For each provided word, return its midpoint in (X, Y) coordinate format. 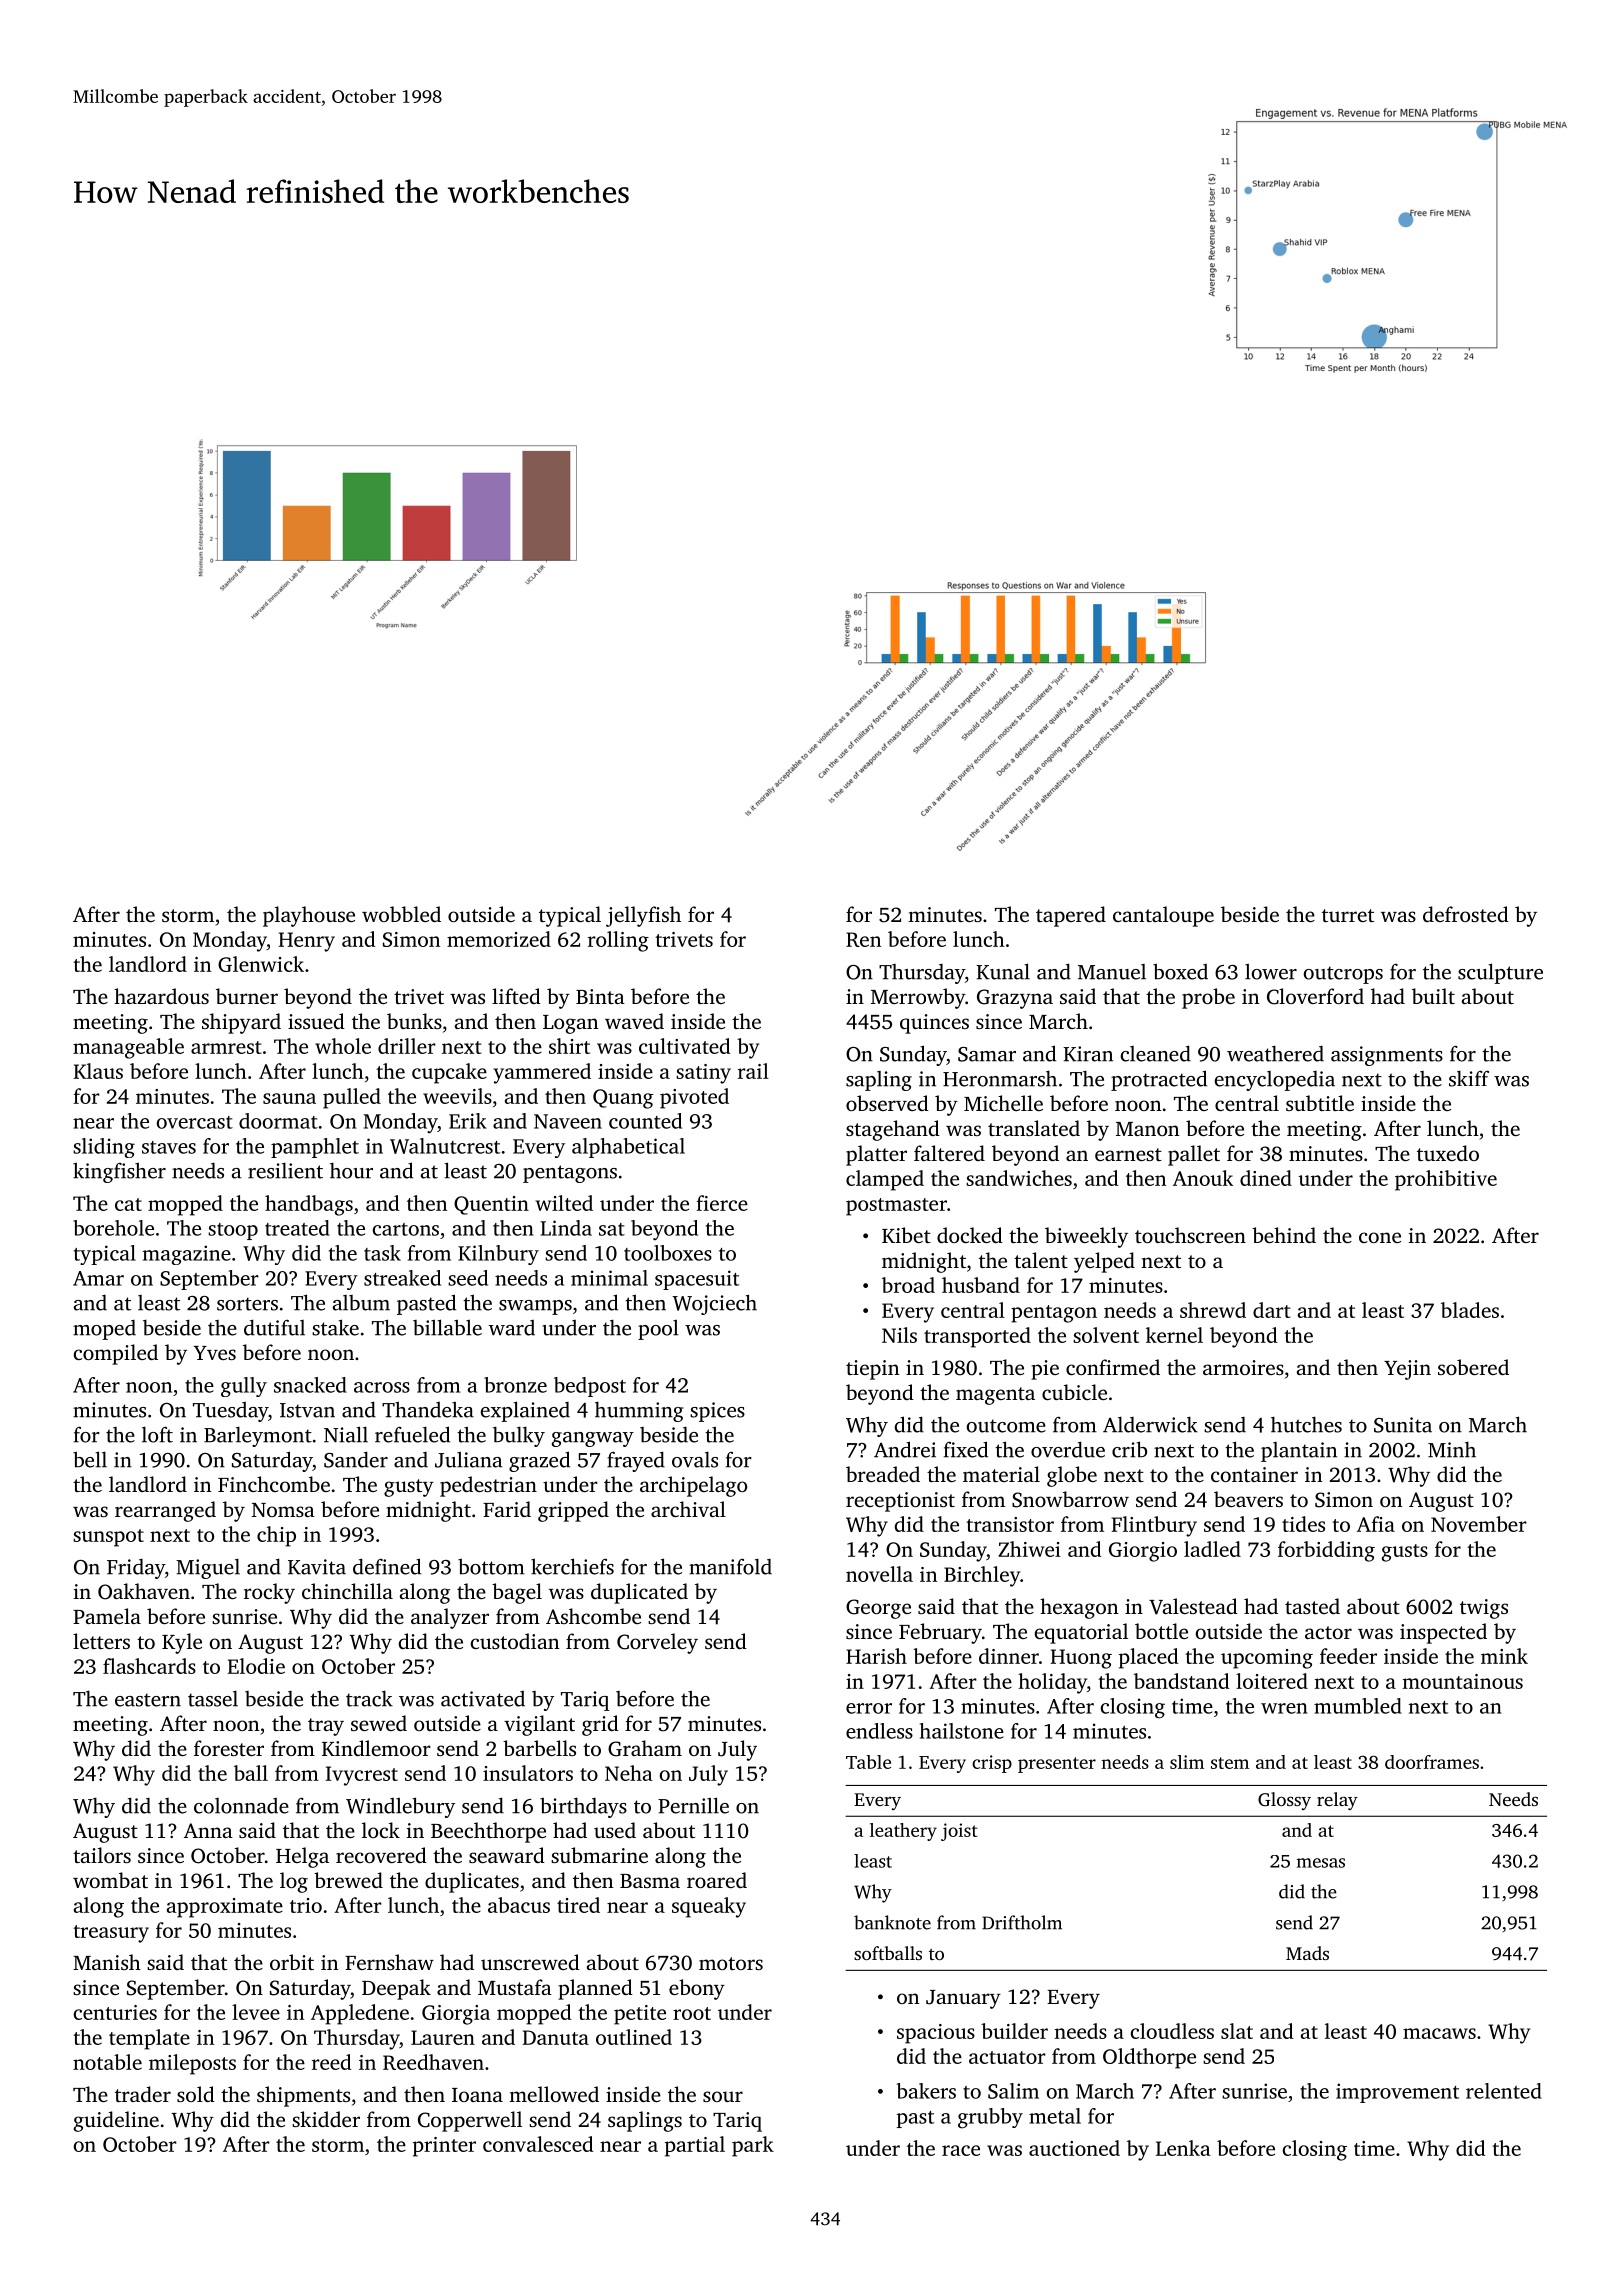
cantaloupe (1163, 916)
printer (444, 2147)
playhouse (309, 916)
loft (157, 1434)
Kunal (1003, 971)
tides (1303, 1524)
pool (658, 1329)
